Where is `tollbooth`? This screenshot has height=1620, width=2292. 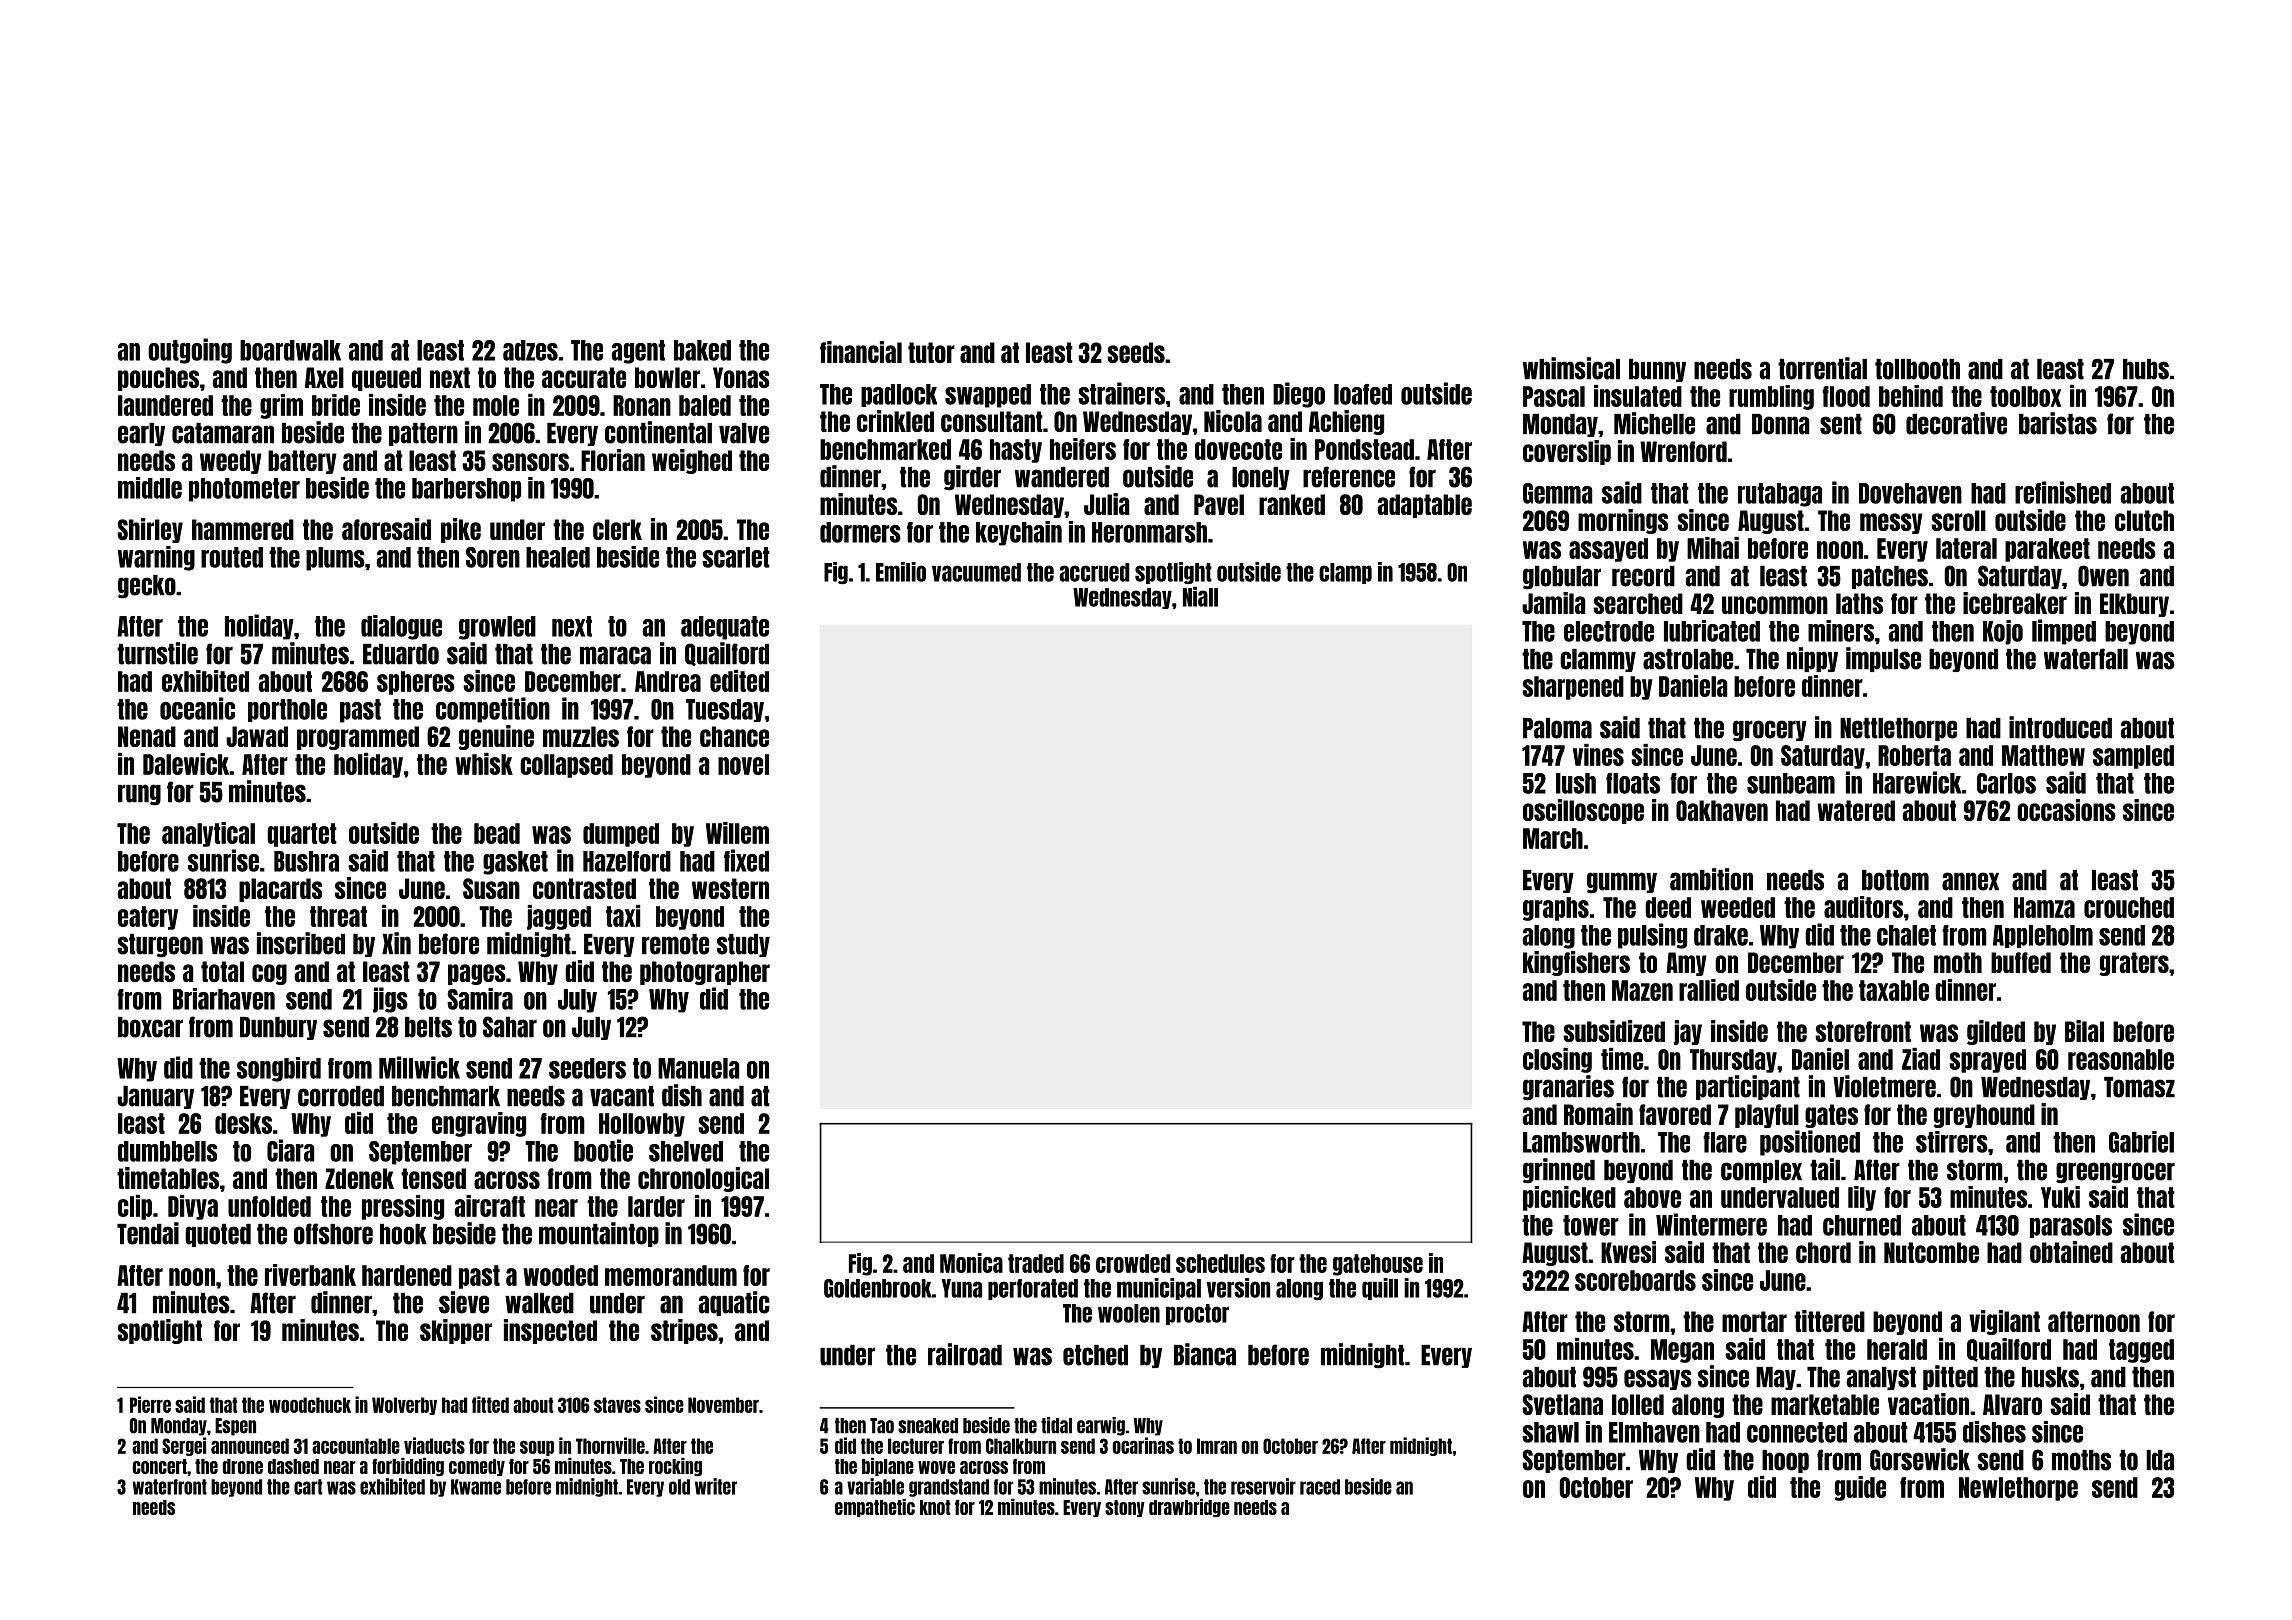 tollbooth is located at coordinates (1917, 369).
